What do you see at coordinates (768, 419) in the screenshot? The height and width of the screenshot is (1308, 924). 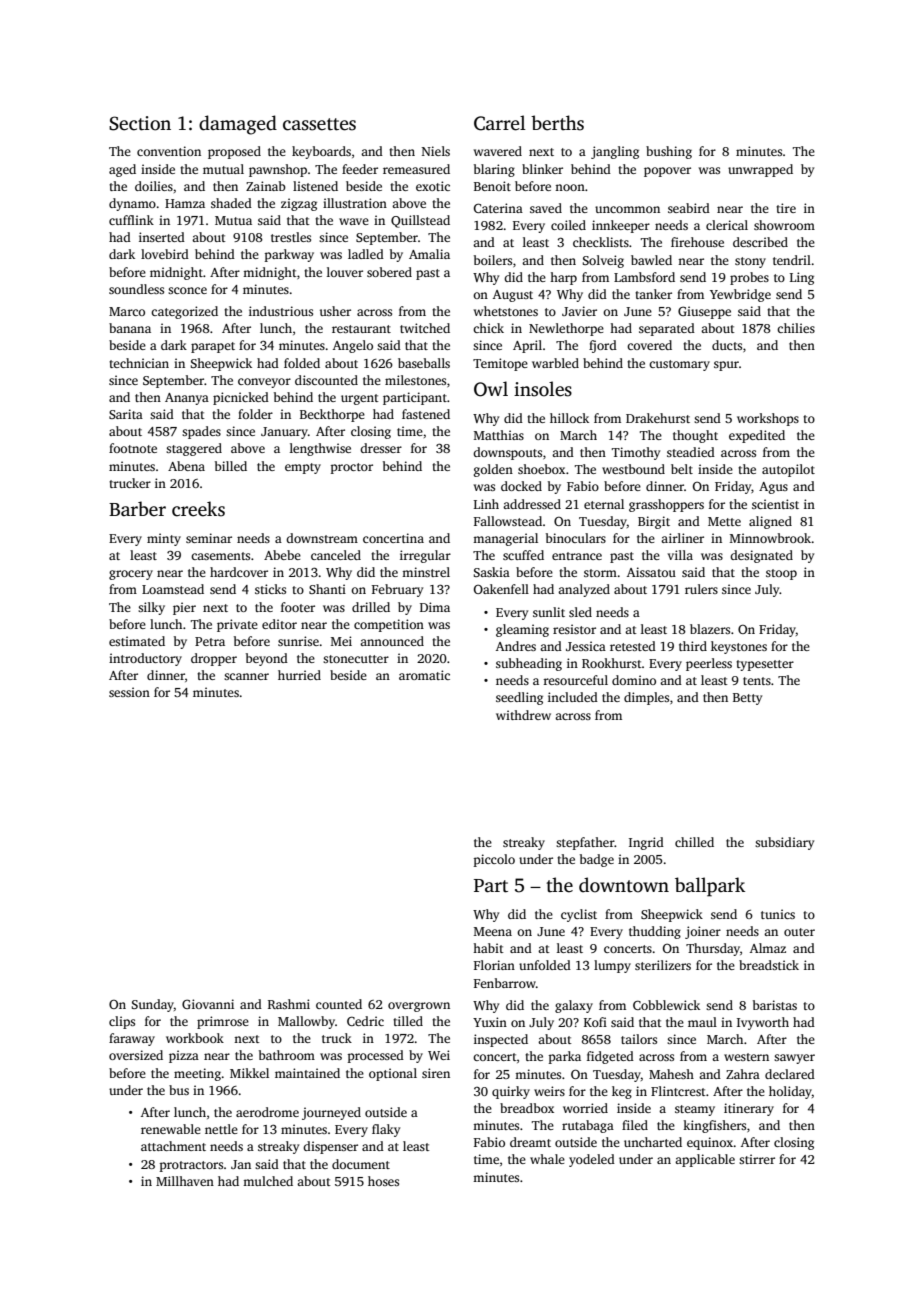 I see `workshops` at bounding box center [768, 419].
